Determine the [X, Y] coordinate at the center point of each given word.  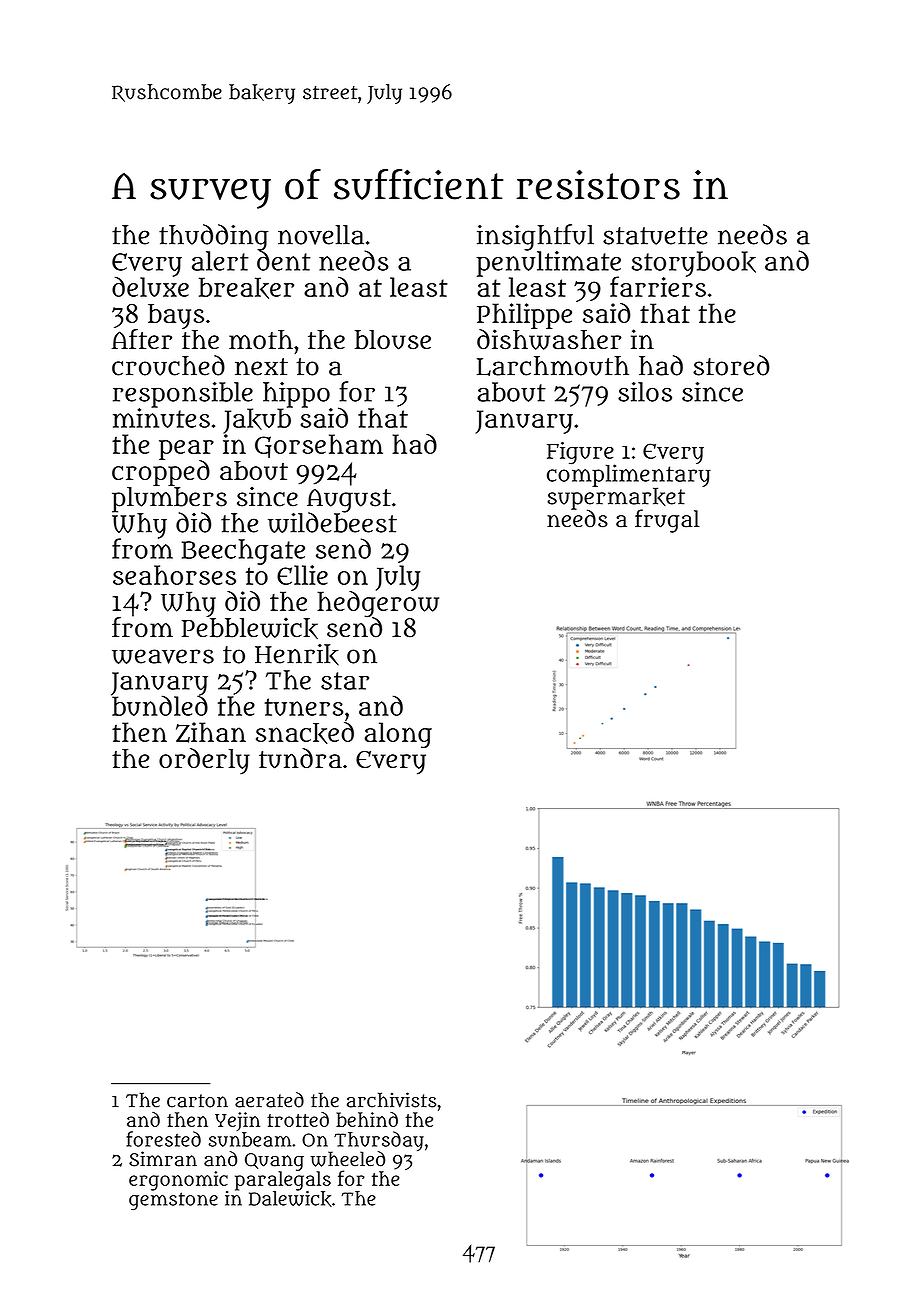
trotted [298, 1119]
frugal [667, 521]
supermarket [616, 498]
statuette [655, 236]
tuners [304, 707]
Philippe [524, 316]
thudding [214, 237]
